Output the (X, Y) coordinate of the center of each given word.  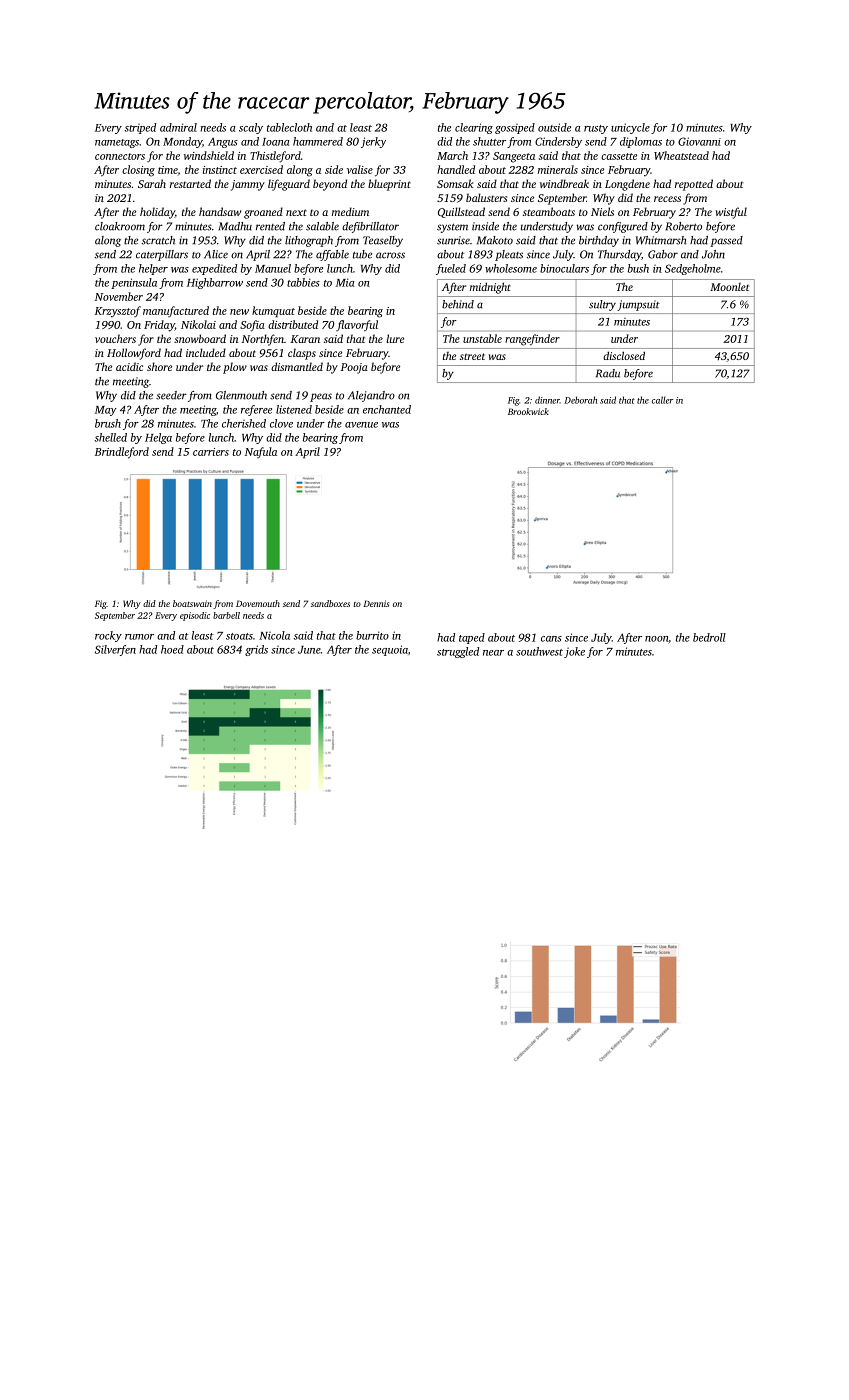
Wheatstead (681, 155)
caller (662, 400)
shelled (111, 437)
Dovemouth (258, 603)
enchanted (387, 409)
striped (140, 128)
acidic (129, 366)
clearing (474, 128)
